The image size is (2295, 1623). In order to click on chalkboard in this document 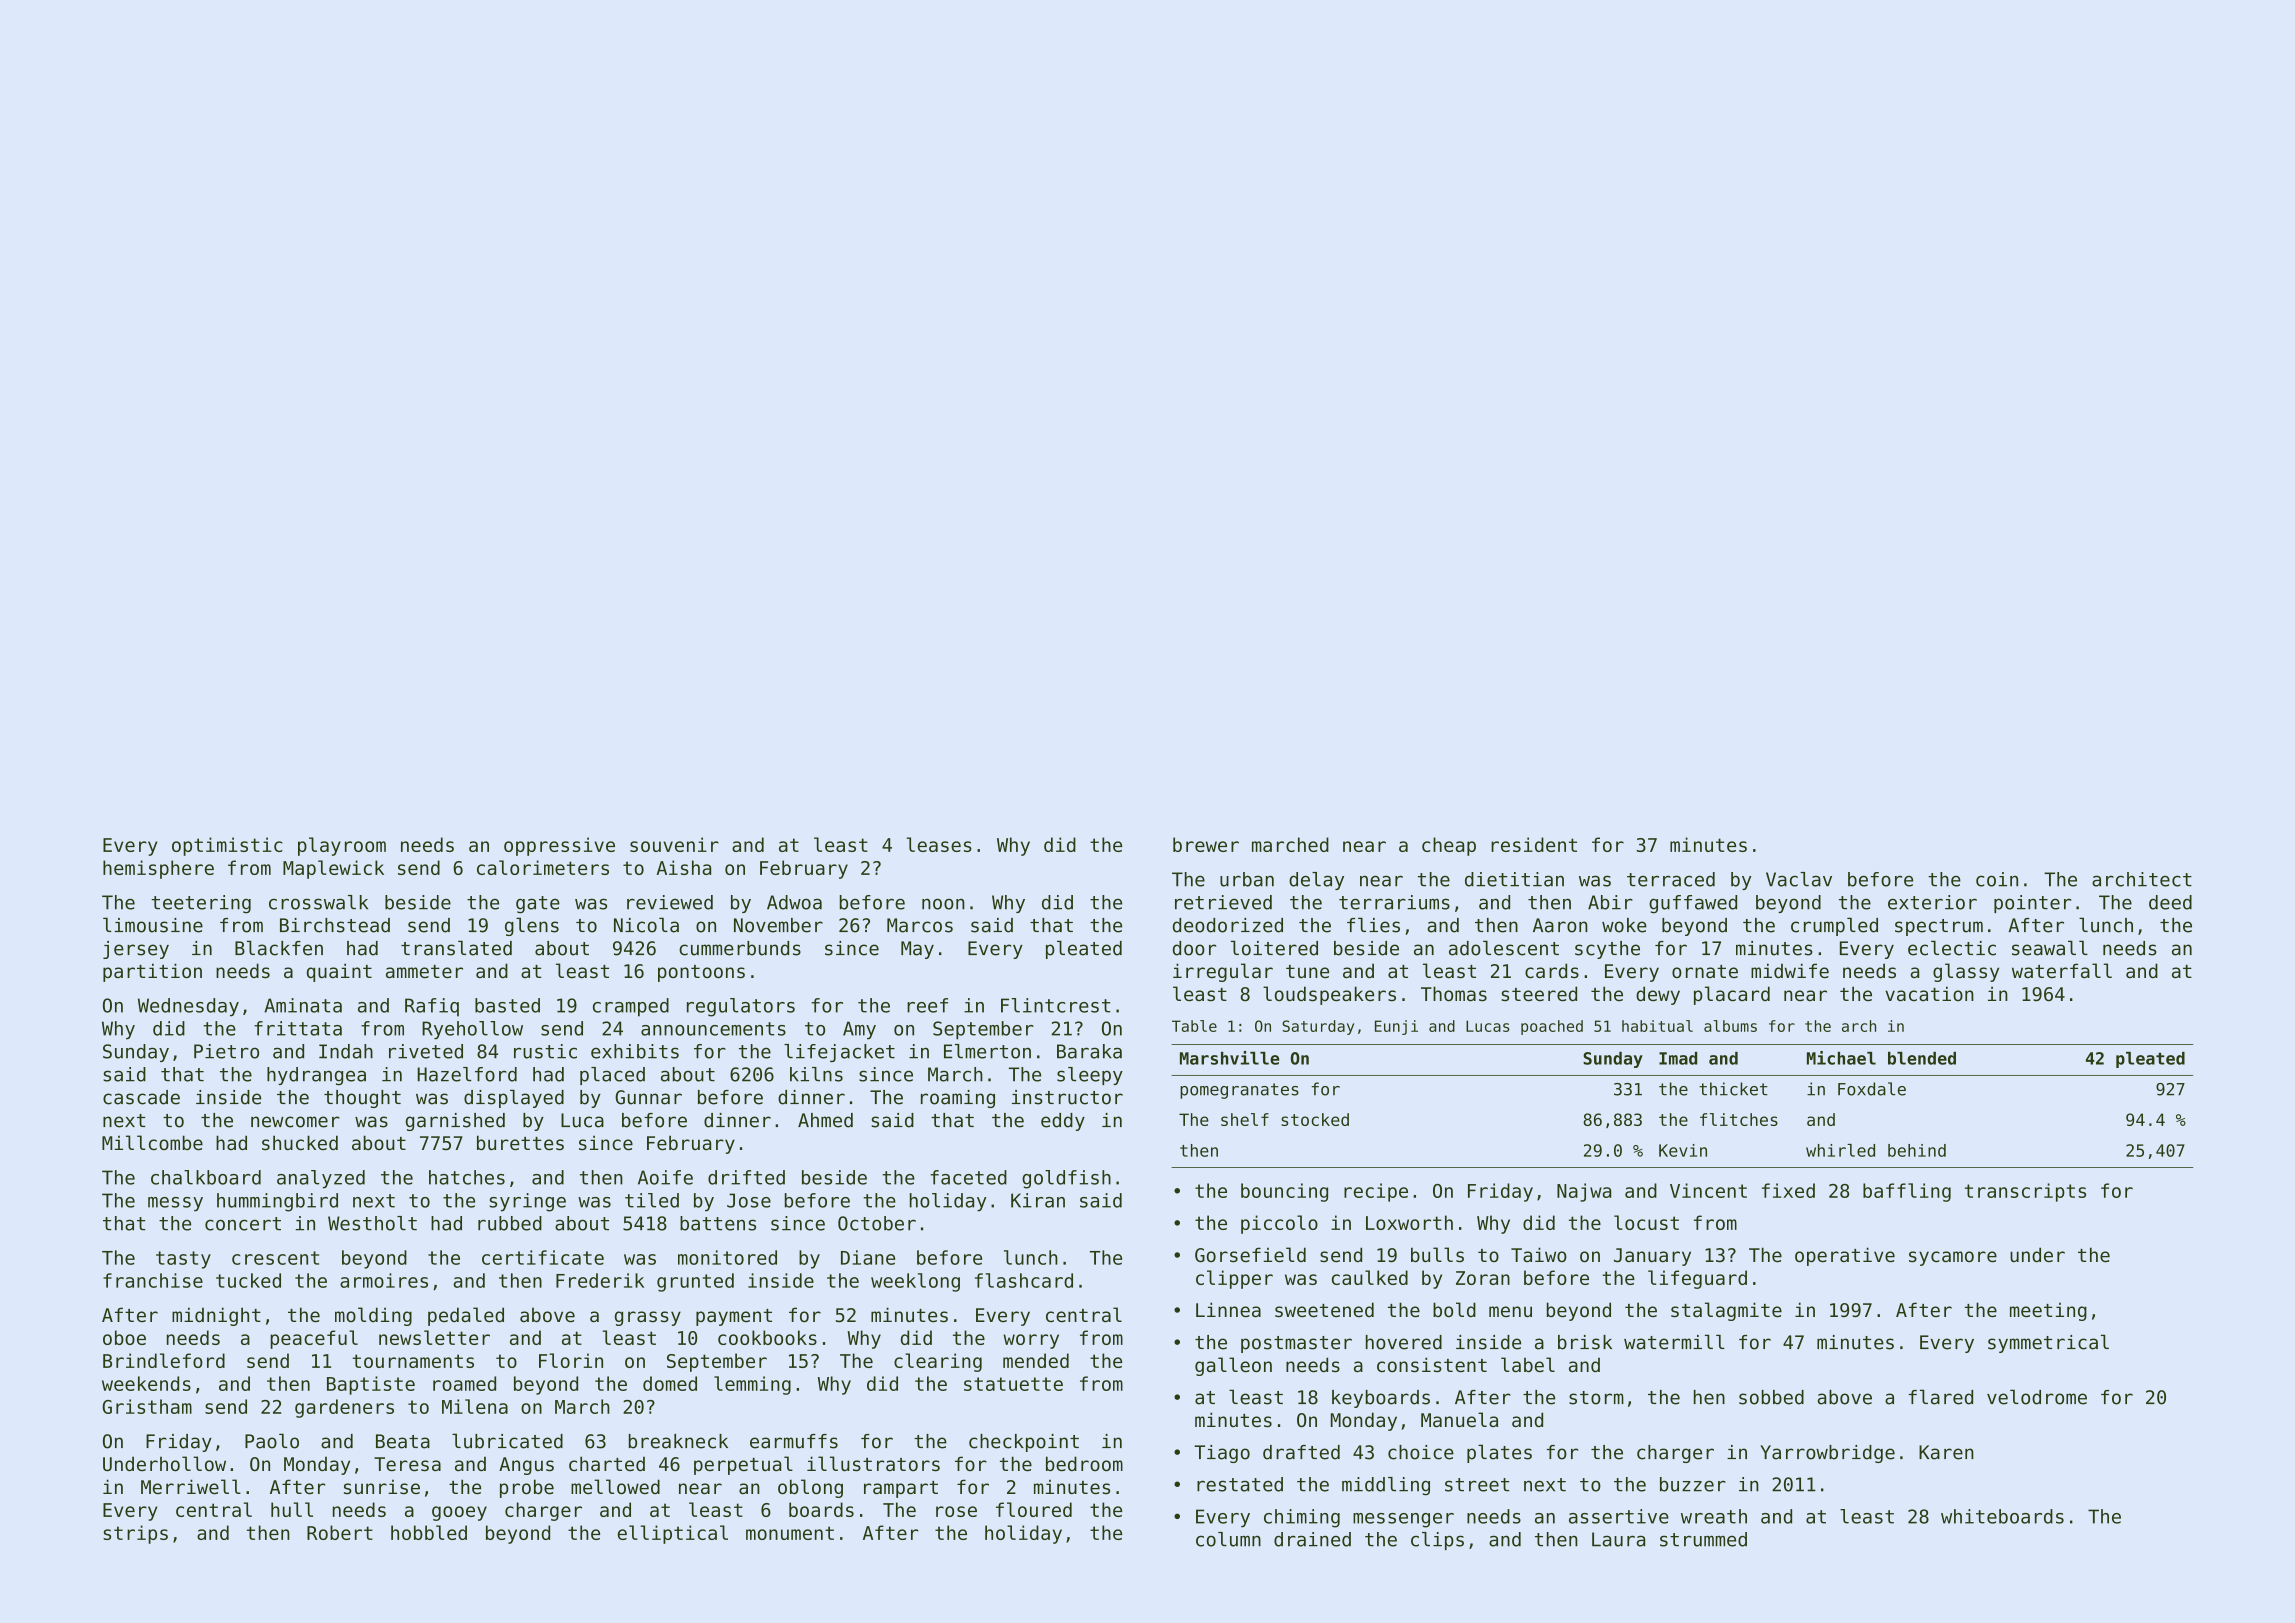, I will do `click(206, 1177)`.
